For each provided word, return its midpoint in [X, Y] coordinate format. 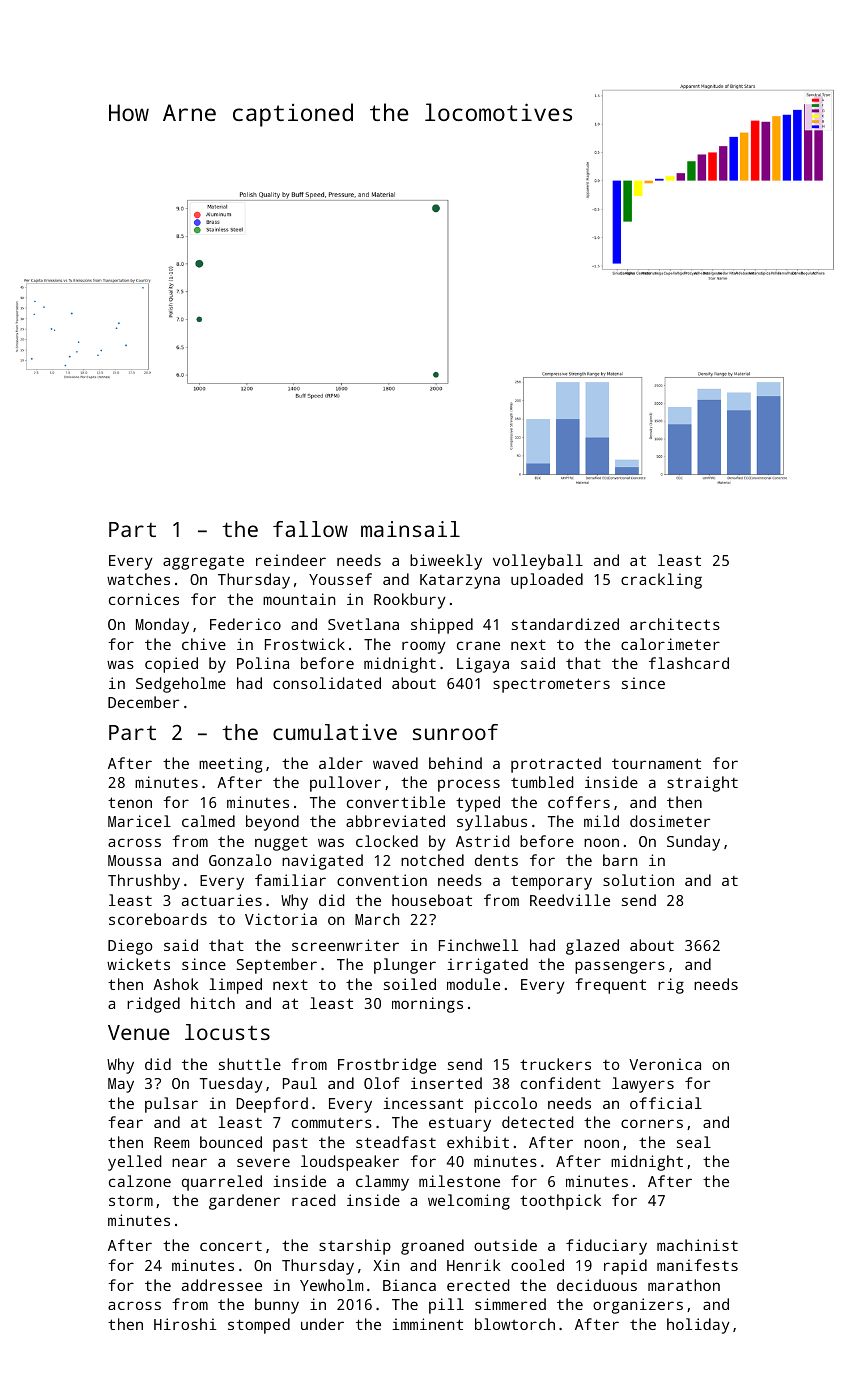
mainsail [410, 529]
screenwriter [345, 945]
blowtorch [515, 1324]
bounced [231, 1142]
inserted [446, 1083]
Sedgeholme [181, 685]
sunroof [455, 732]
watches [138, 579]
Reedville [570, 900]
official [666, 1103]
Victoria [281, 919]
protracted [556, 765]
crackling [661, 581]
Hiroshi [185, 1324]
